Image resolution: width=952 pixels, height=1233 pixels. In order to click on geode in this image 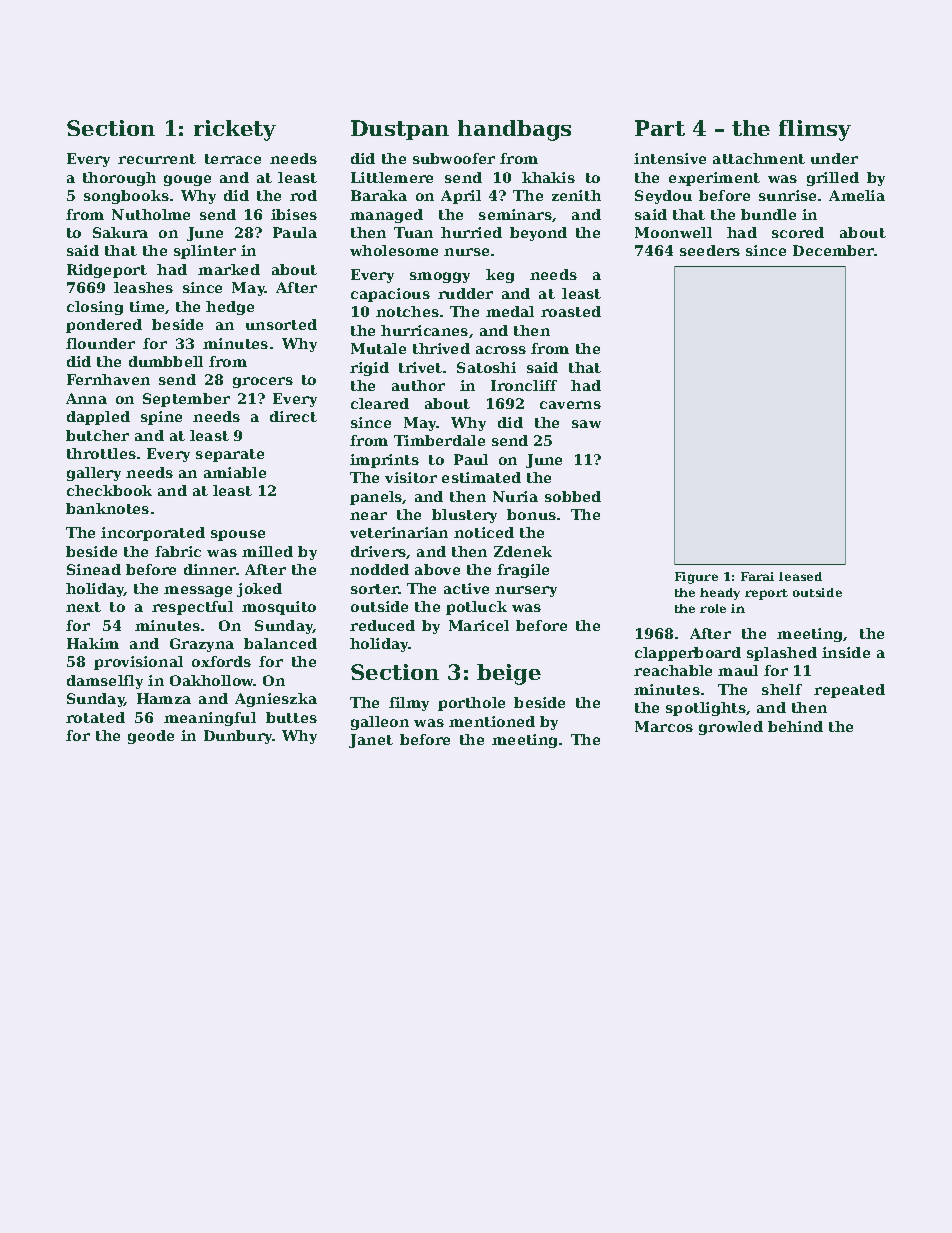, I will do `click(151, 737)`.
